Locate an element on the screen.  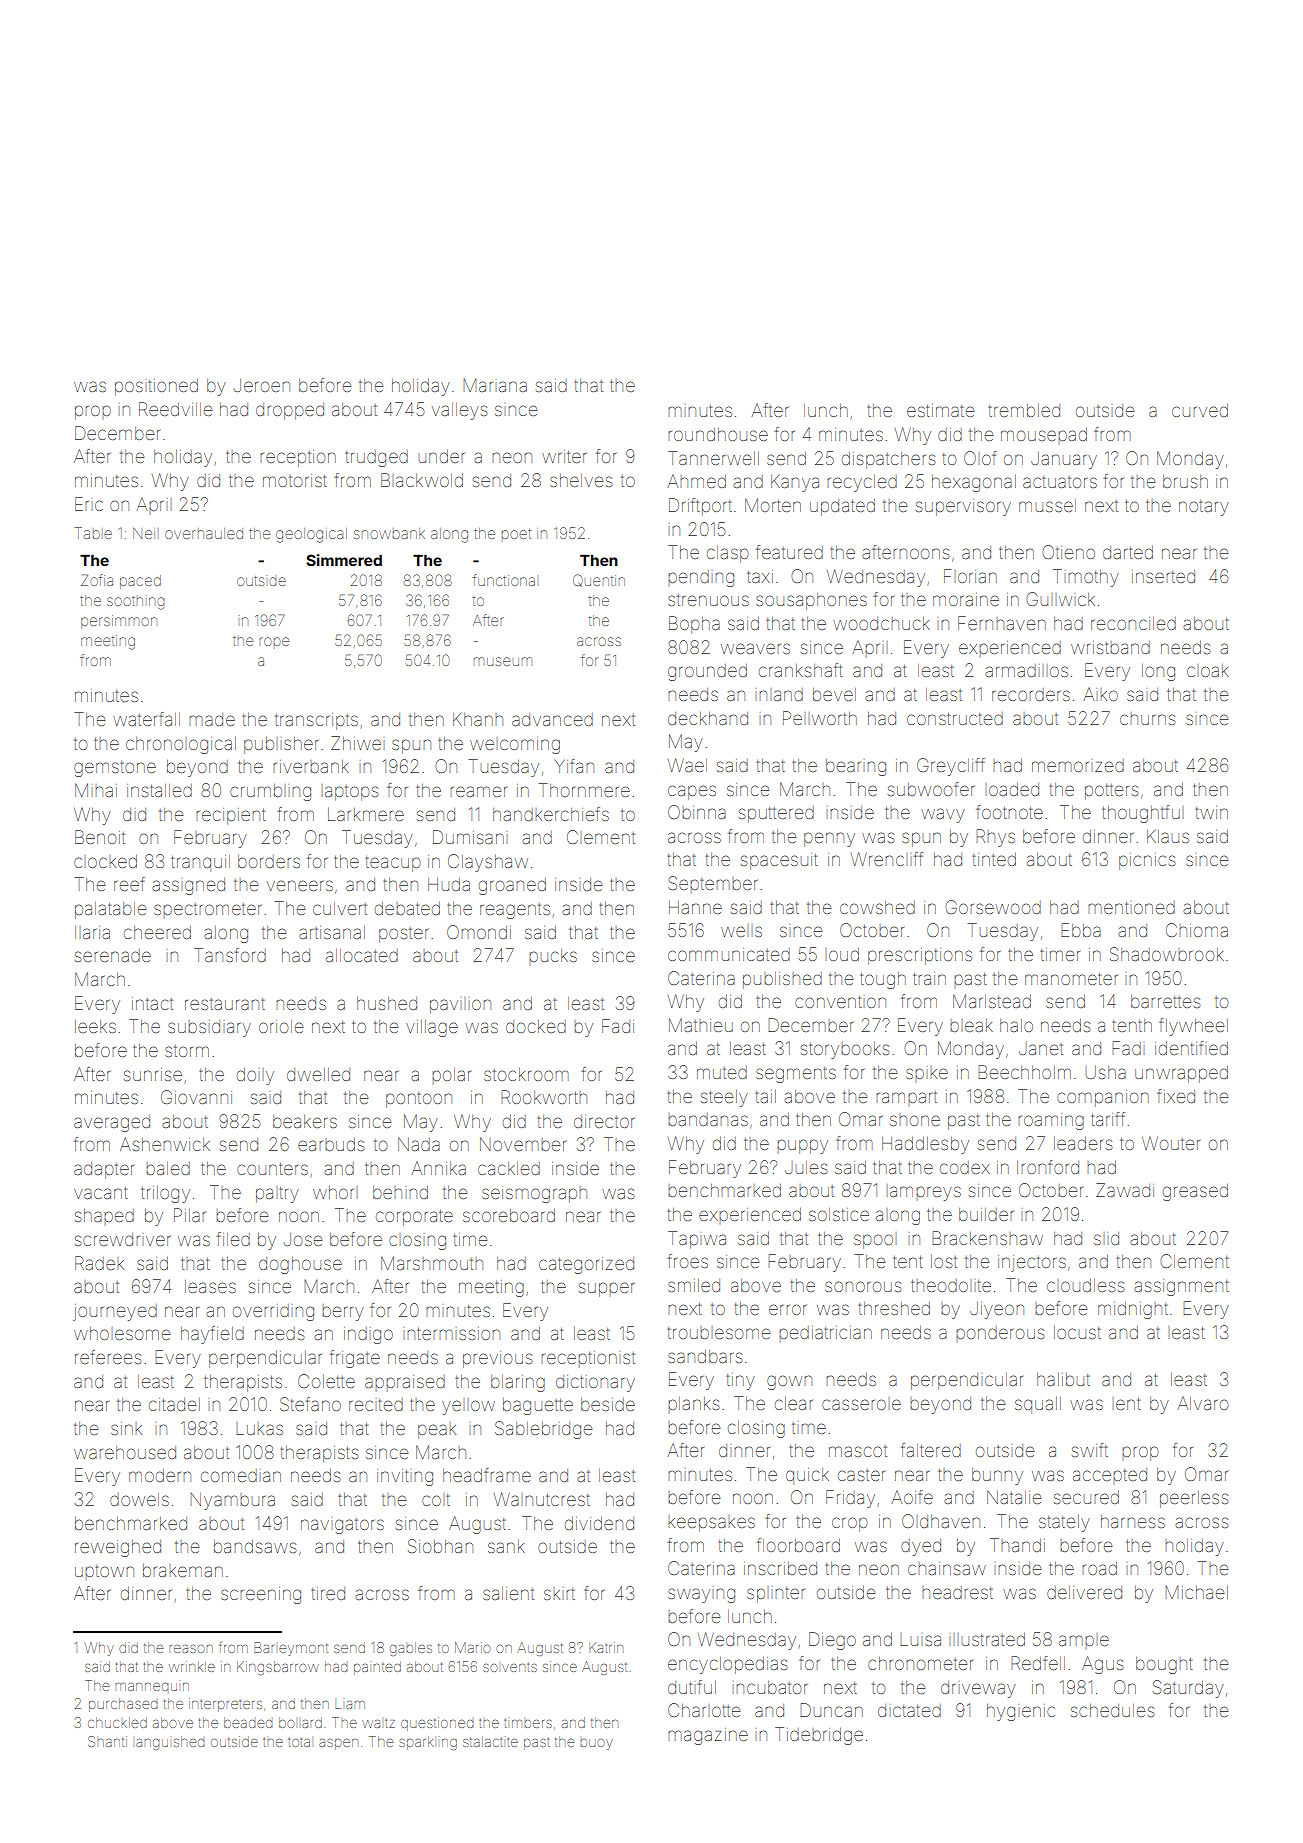
Tidebridge is located at coordinates (819, 1736).
